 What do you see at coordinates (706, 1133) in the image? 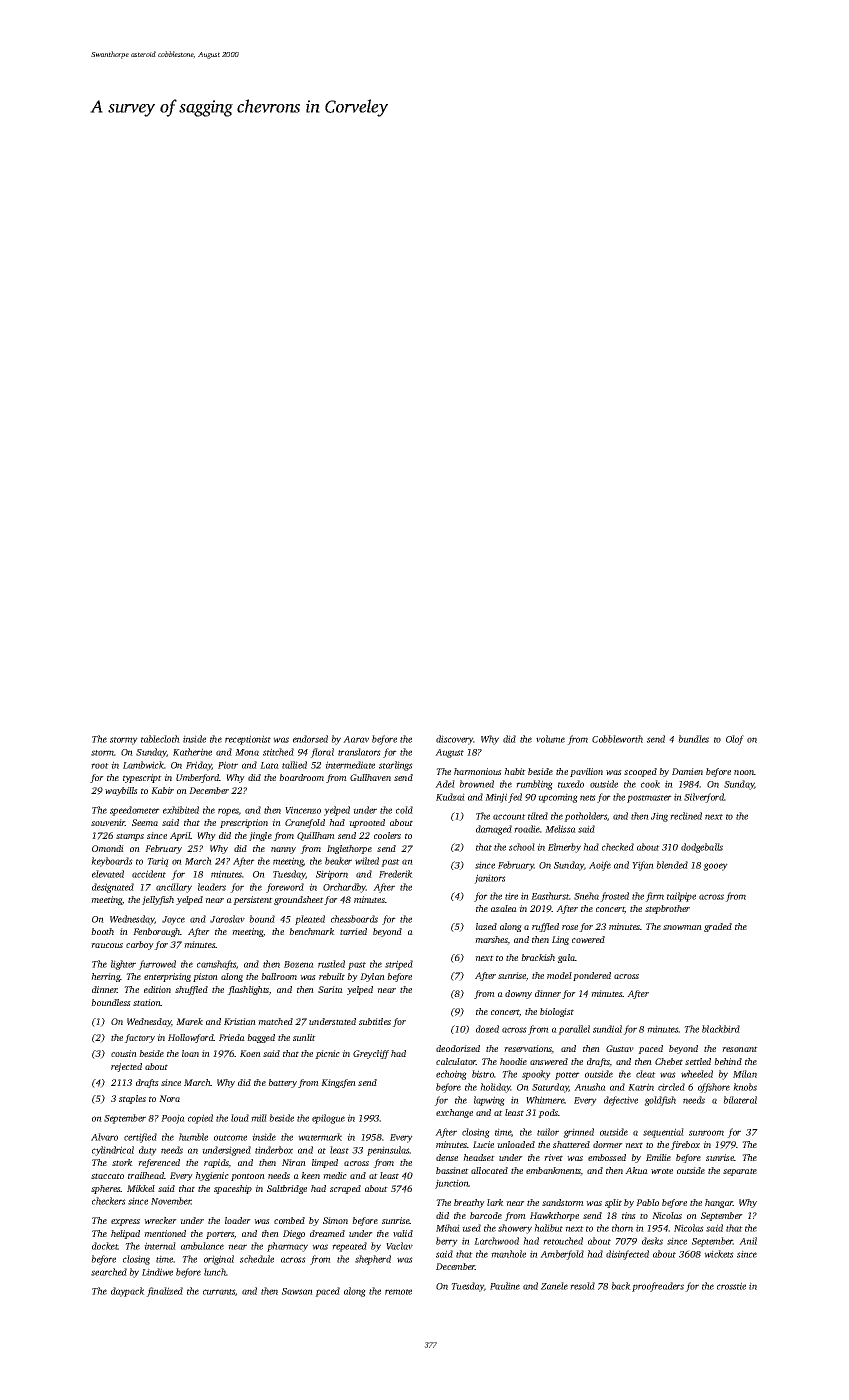
I see `sunroom` at bounding box center [706, 1133].
